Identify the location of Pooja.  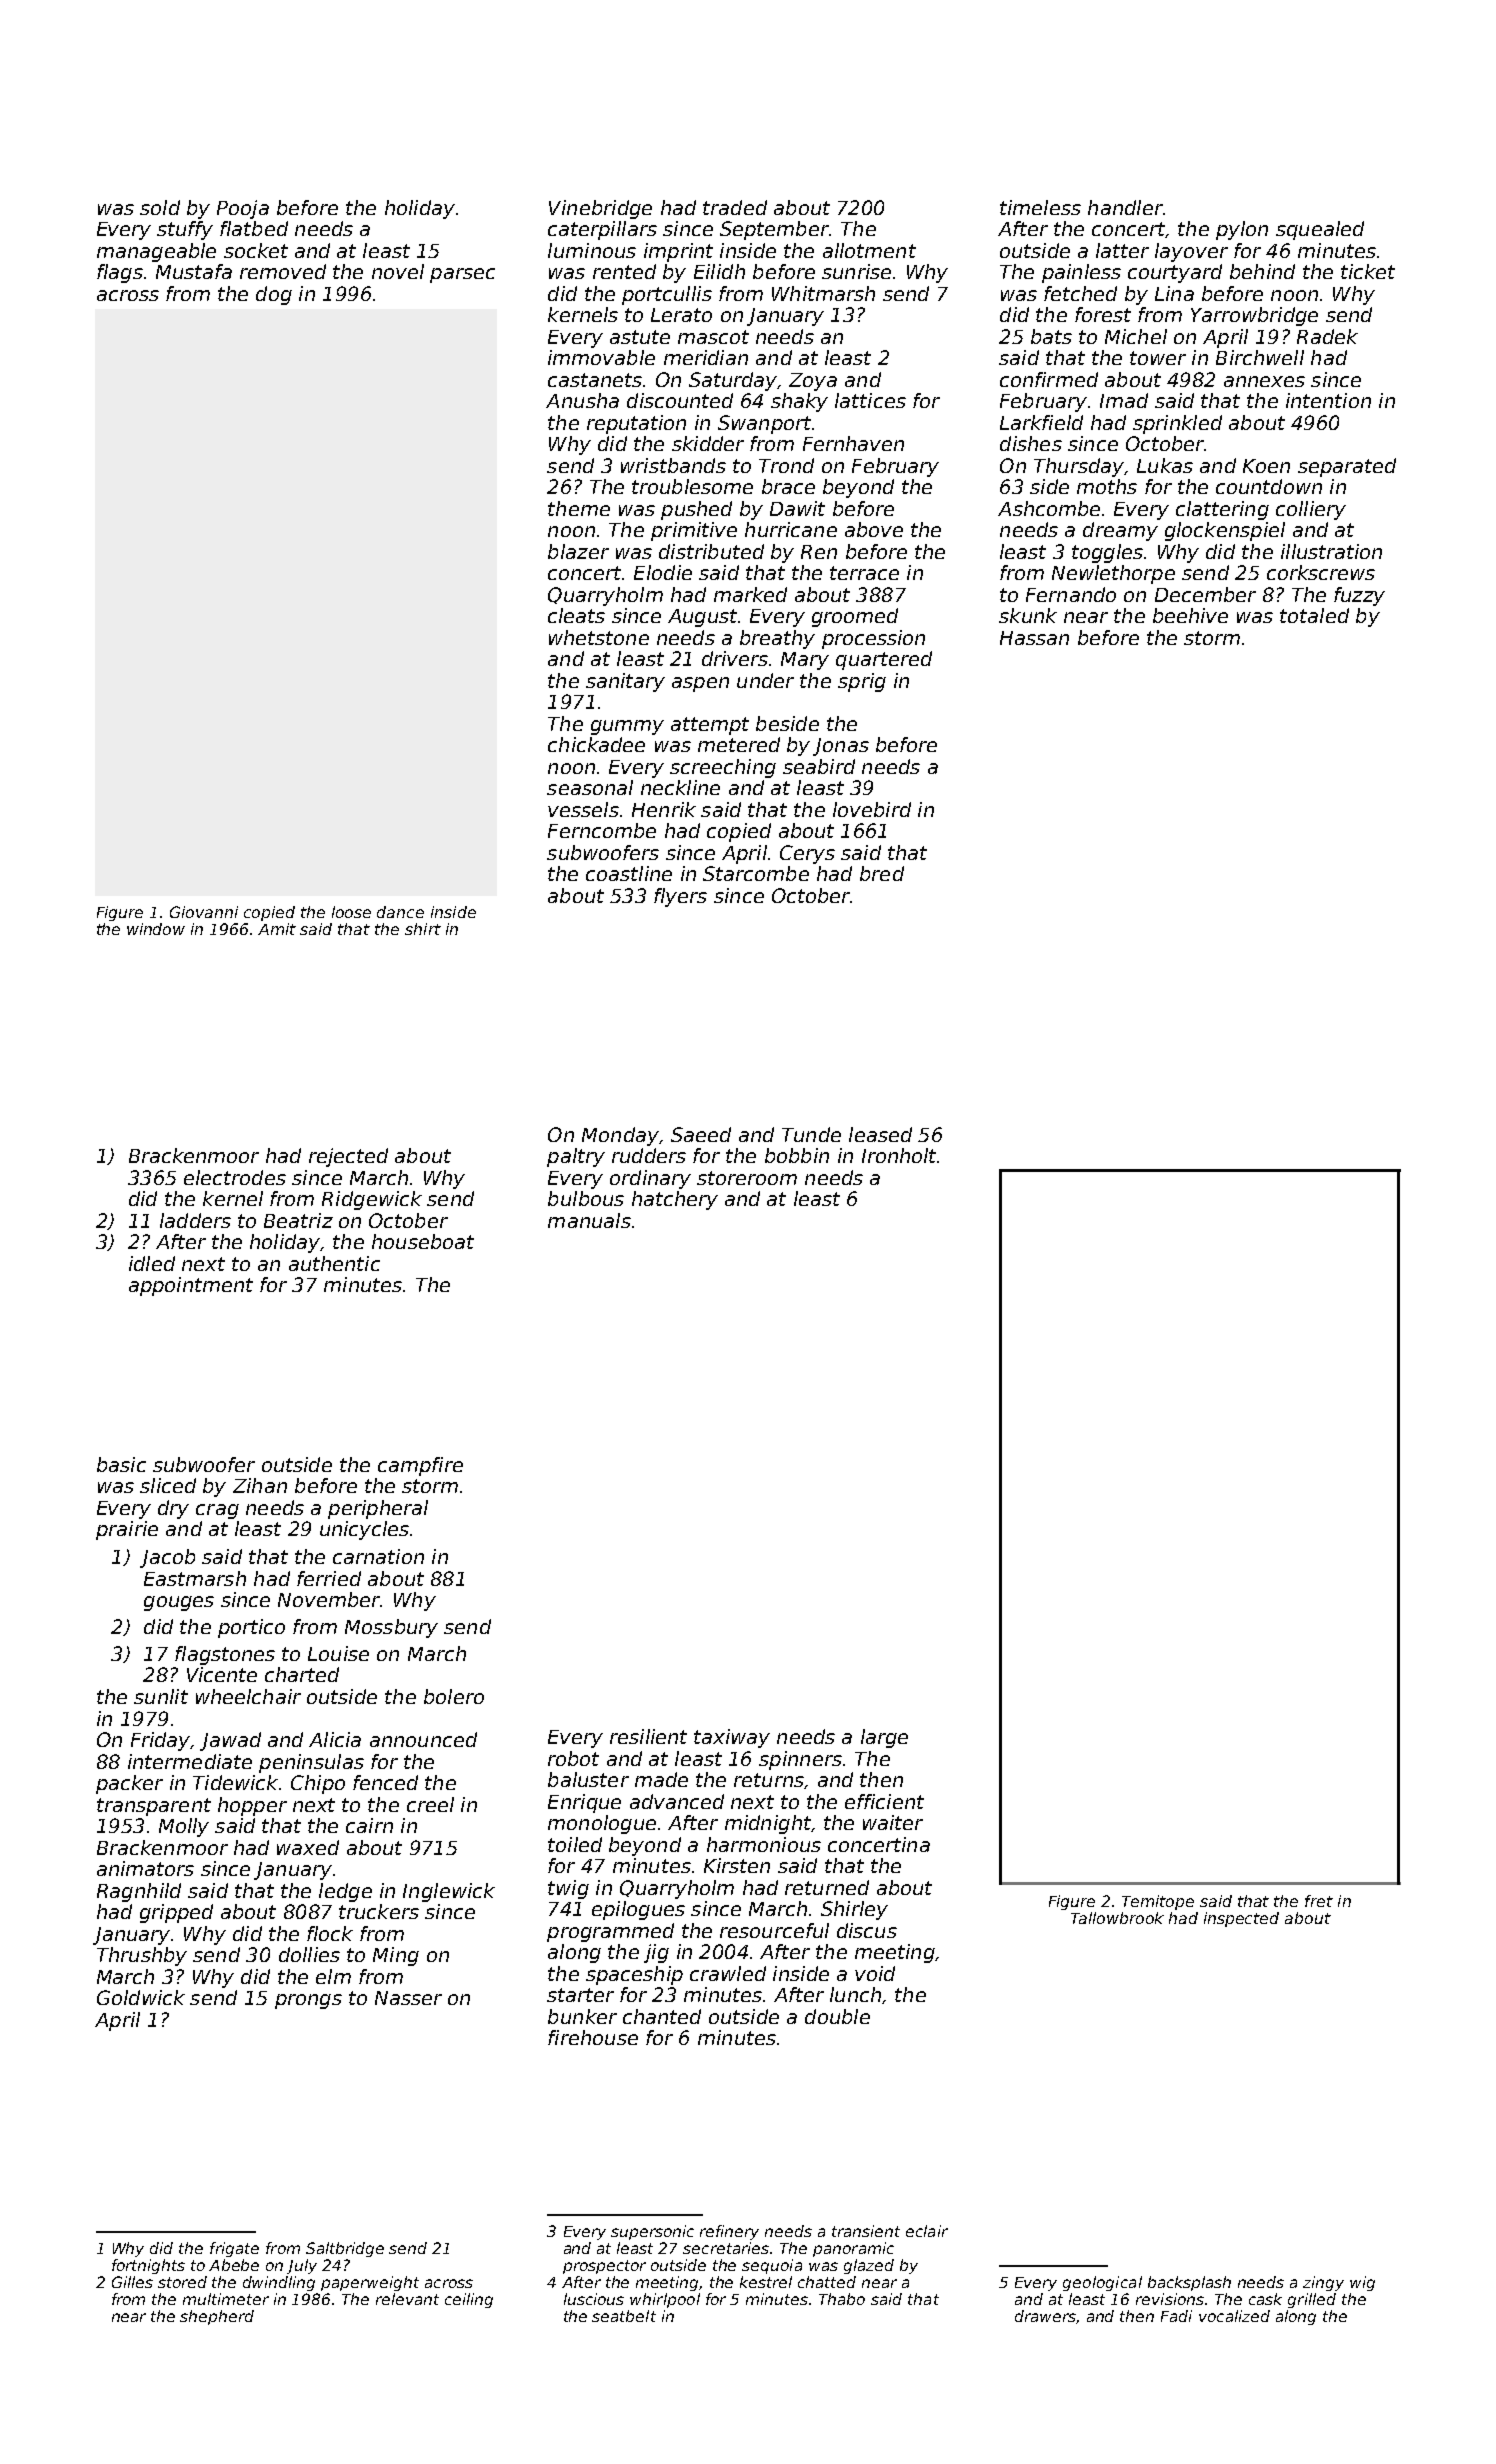
(243, 209).
